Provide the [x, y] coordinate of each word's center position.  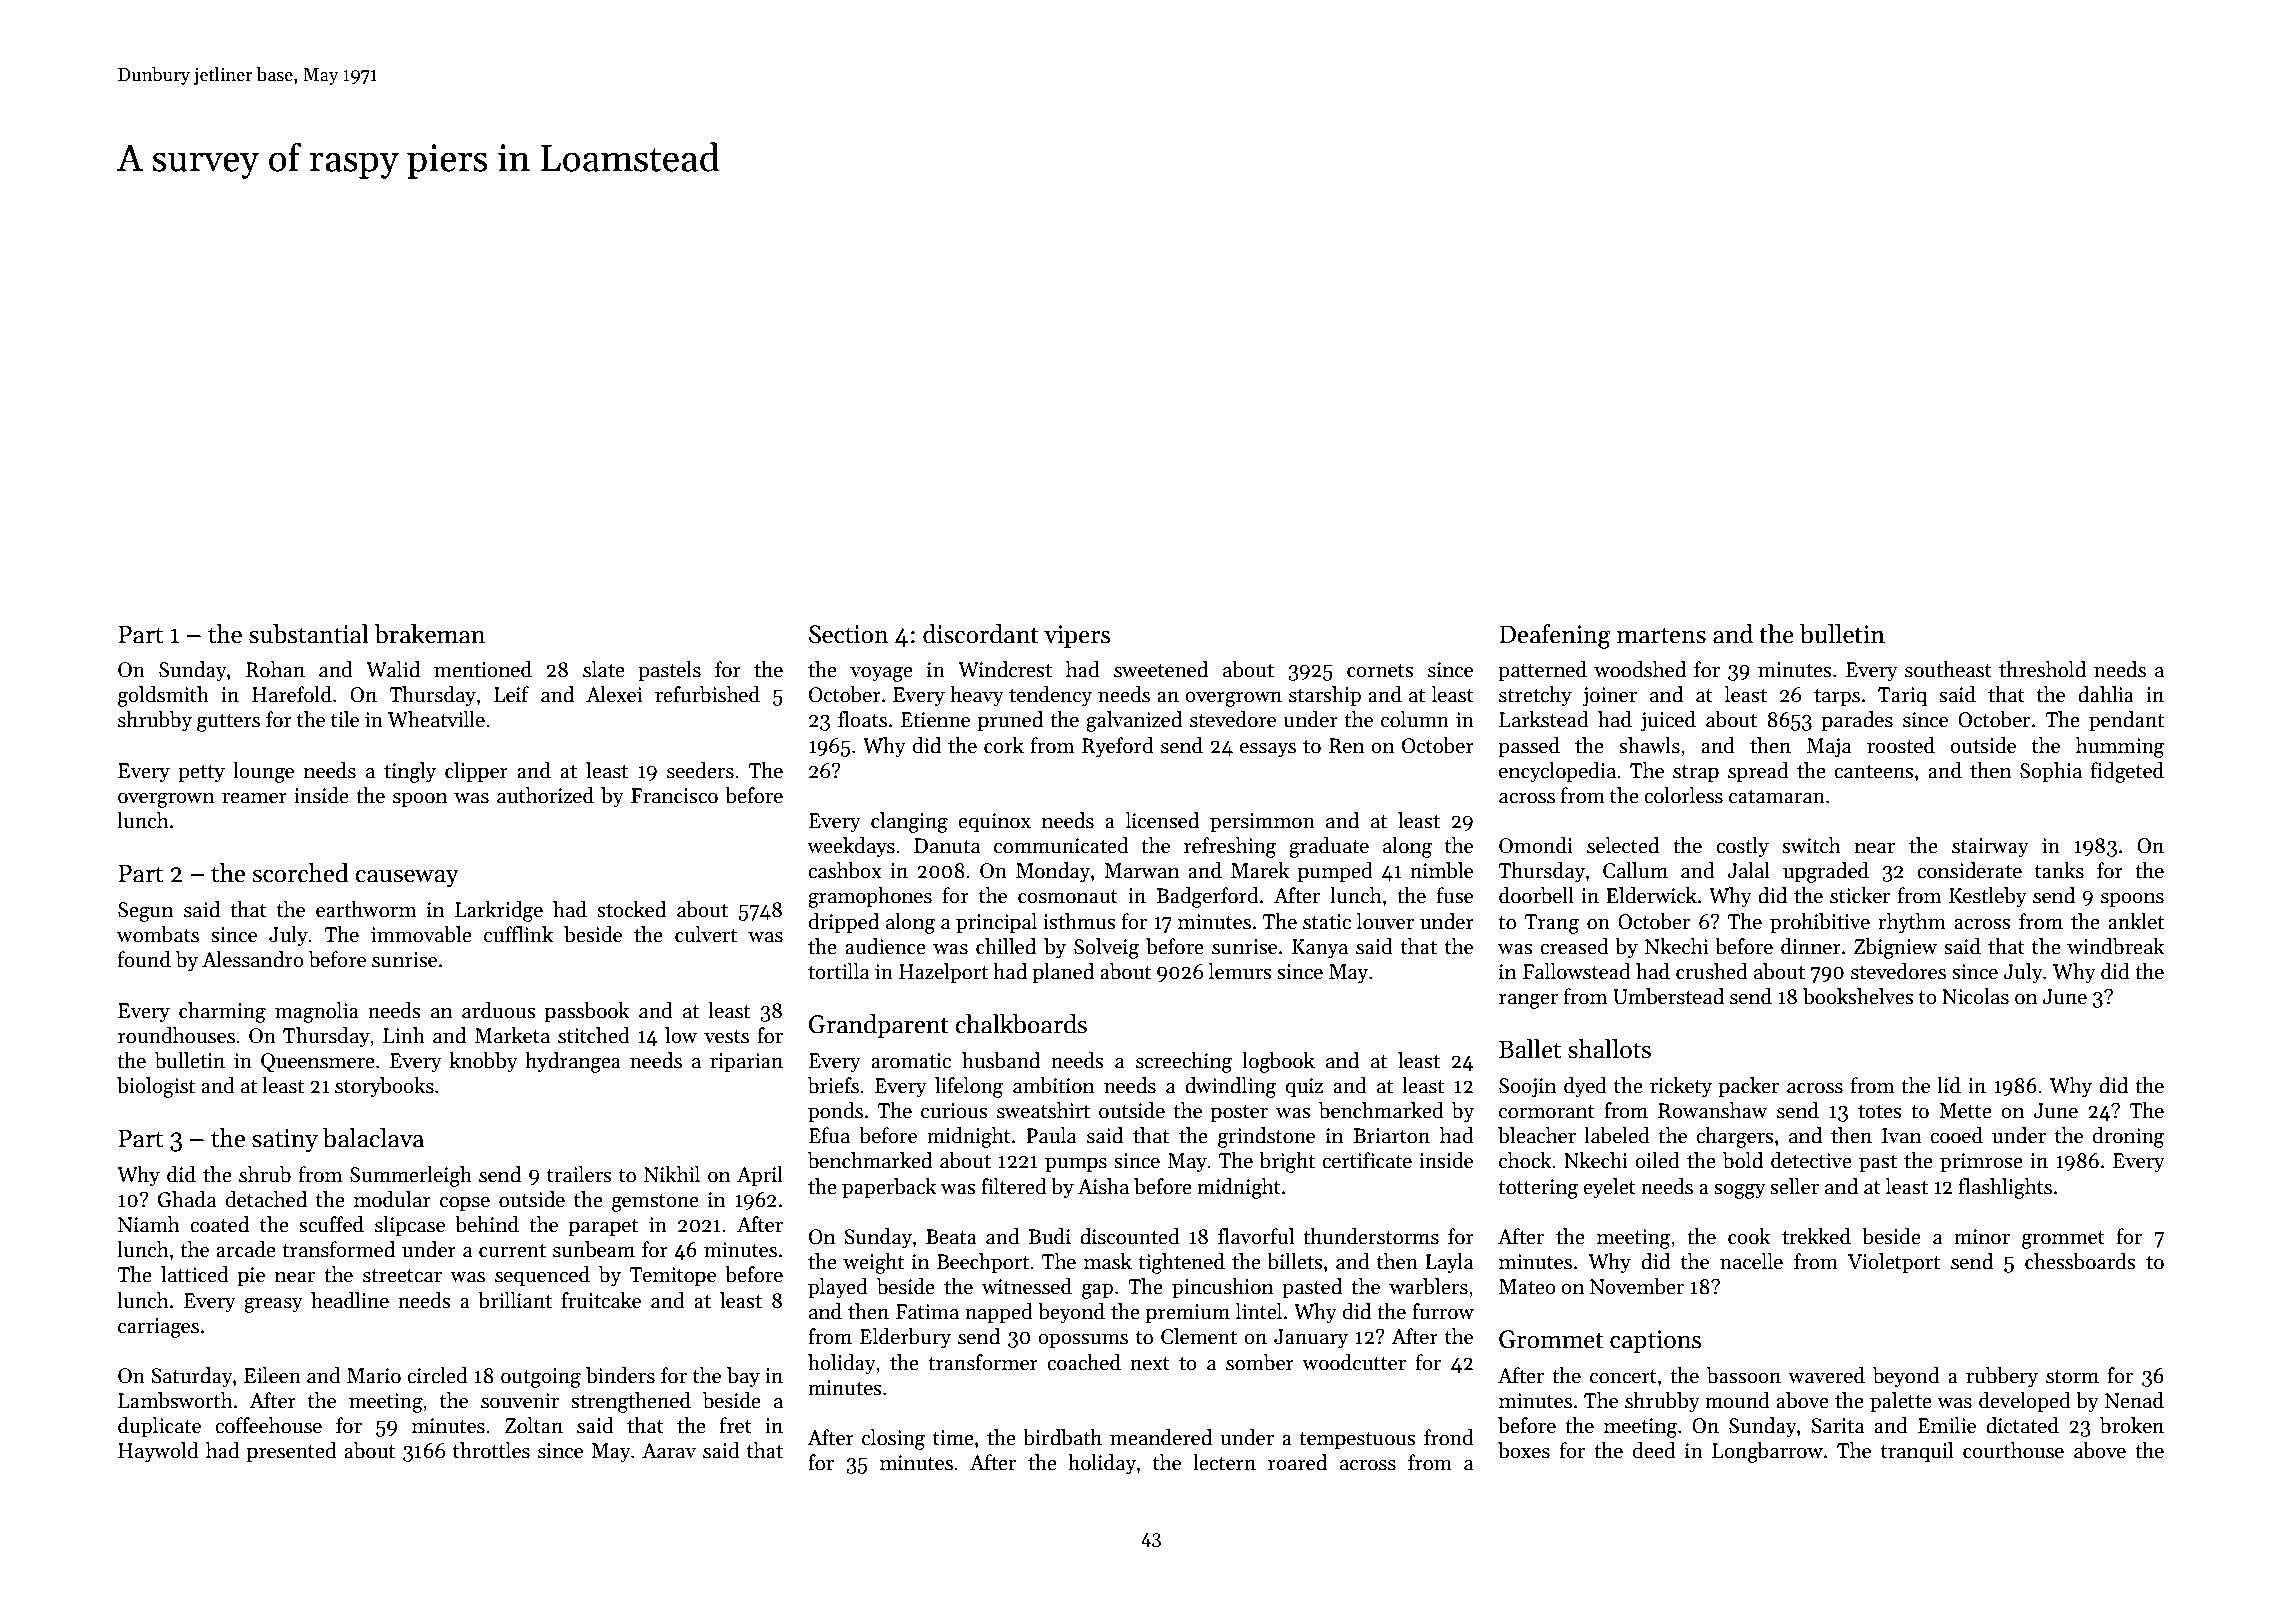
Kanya [1320, 949]
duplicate [159, 1427]
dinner [1811, 946]
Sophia [2051, 772]
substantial [309, 634]
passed [1529, 747]
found [144, 959]
